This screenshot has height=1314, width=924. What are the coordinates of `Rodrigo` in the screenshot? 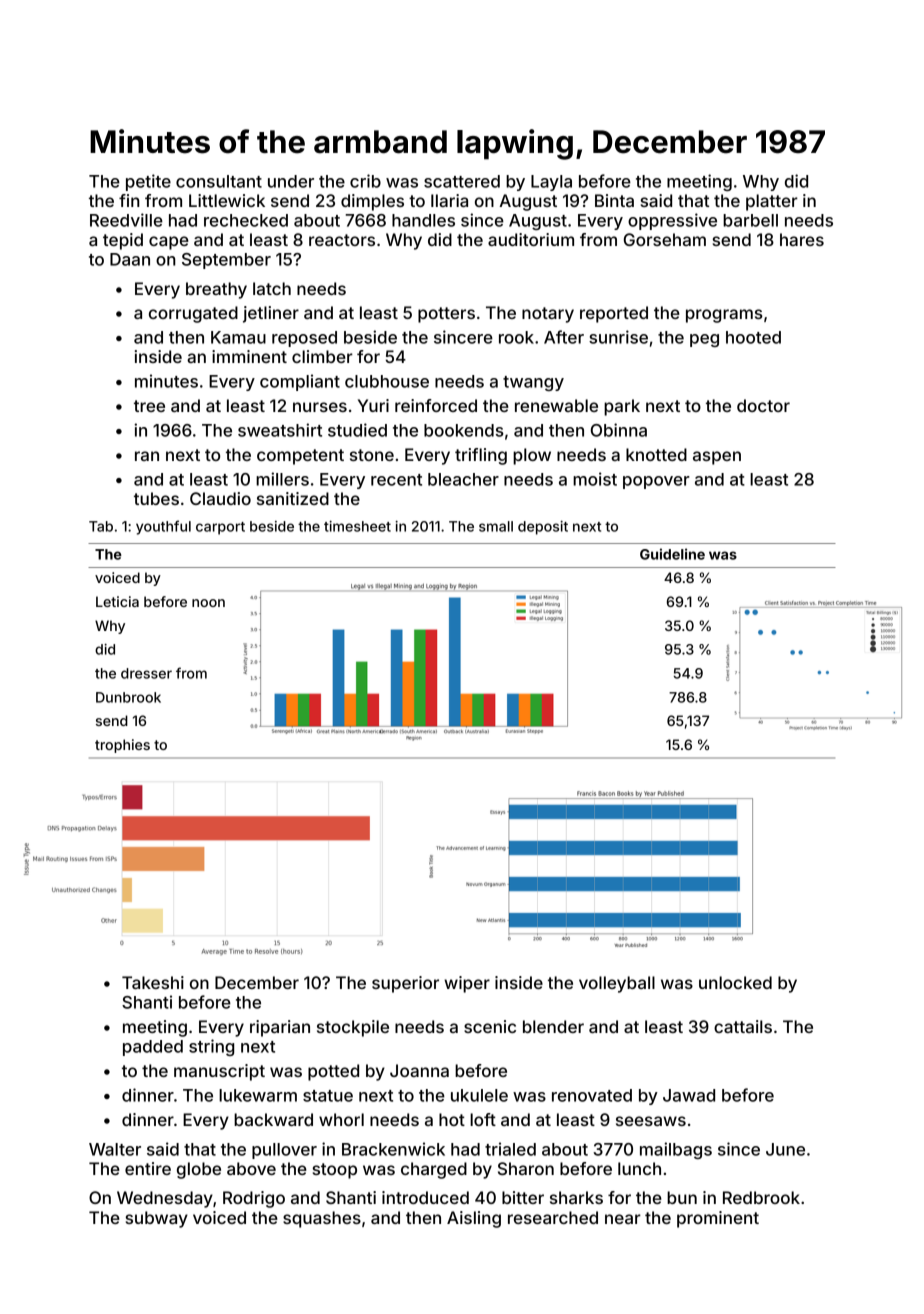 It's located at (254, 1199).
